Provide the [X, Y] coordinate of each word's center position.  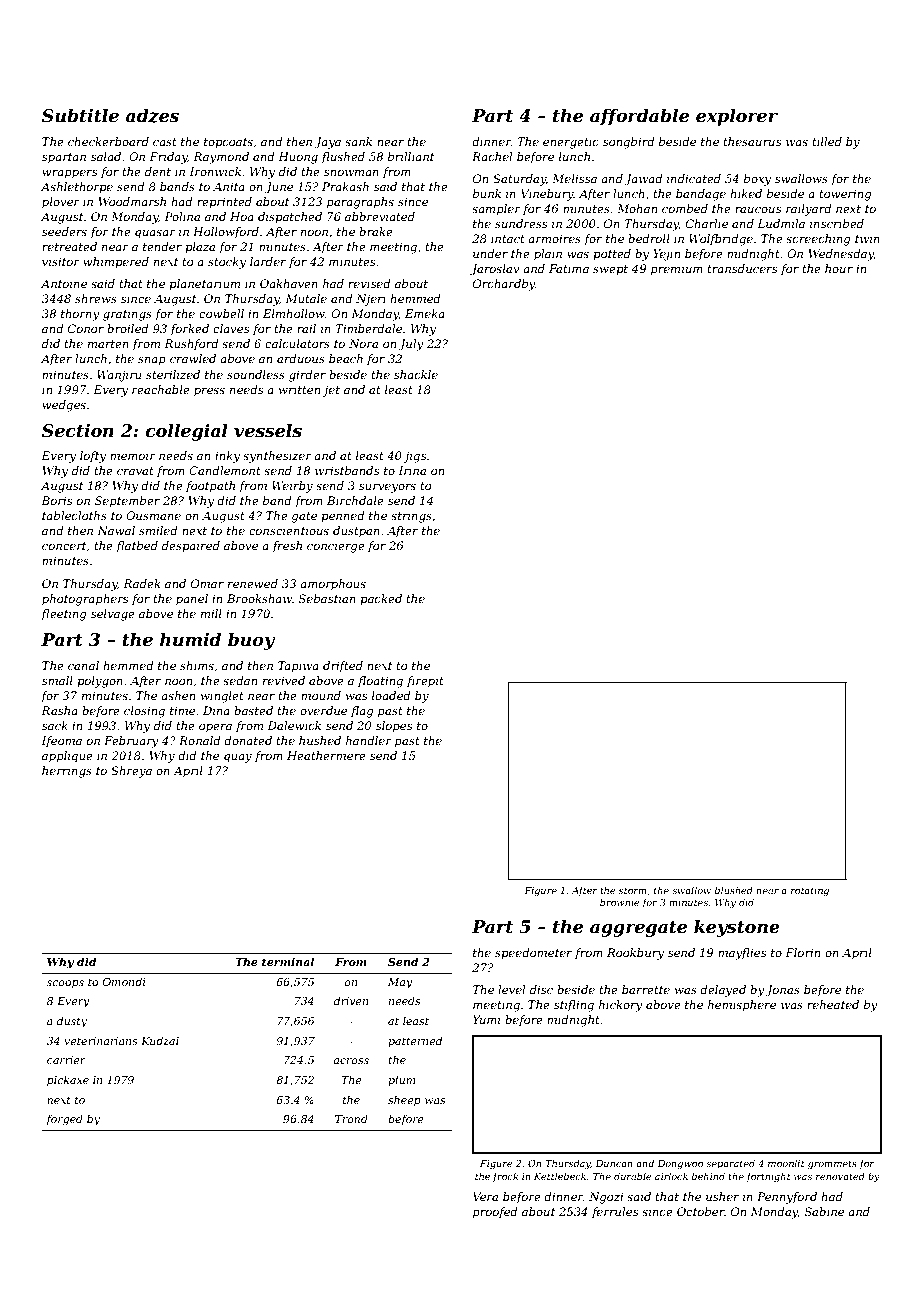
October [701, 1211]
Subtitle [80, 116]
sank [358, 141]
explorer [737, 117]
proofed [495, 1213]
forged [64, 1120]
